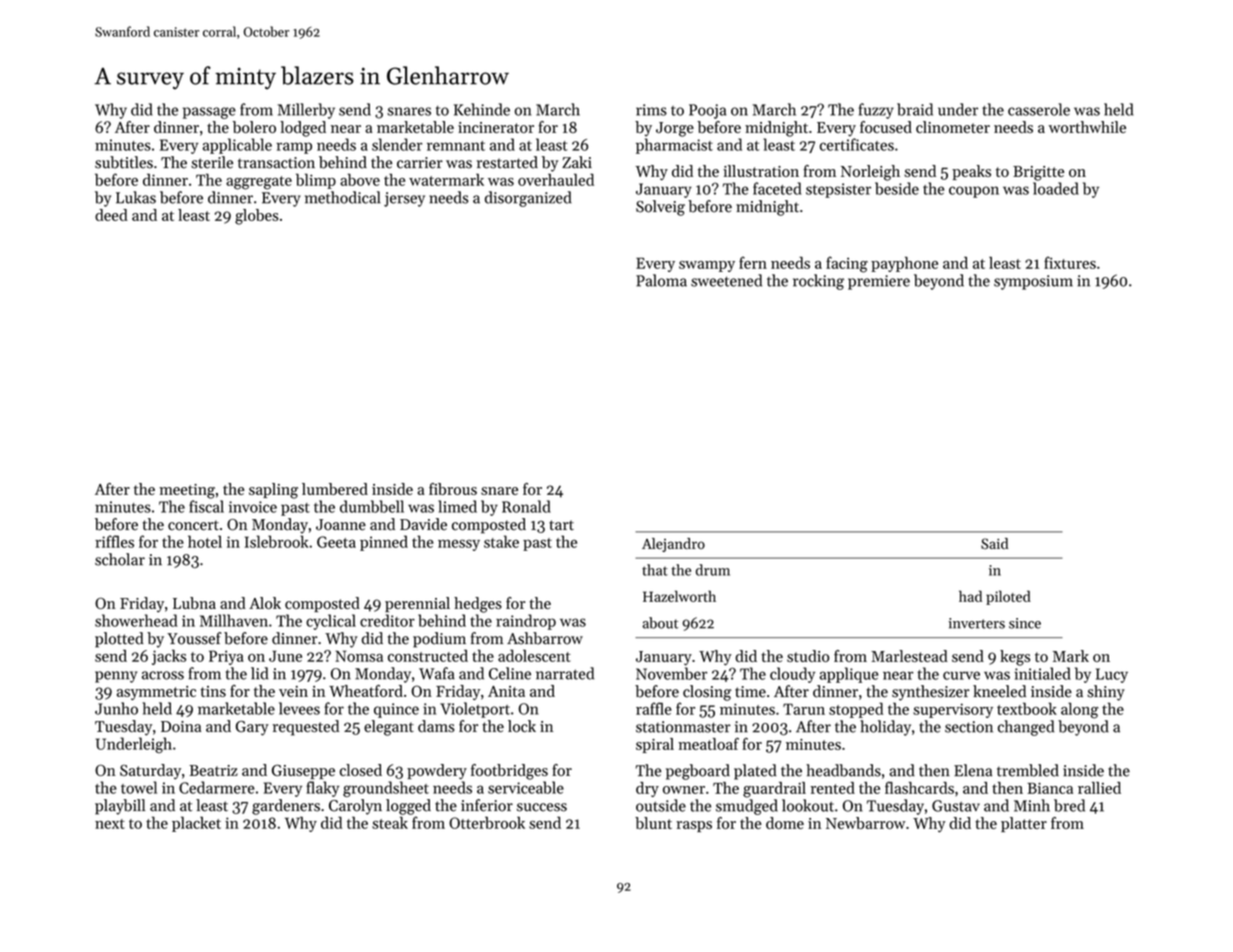  Describe the element at coordinates (1008, 597) in the screenshot. I see `piloted` at that location.
